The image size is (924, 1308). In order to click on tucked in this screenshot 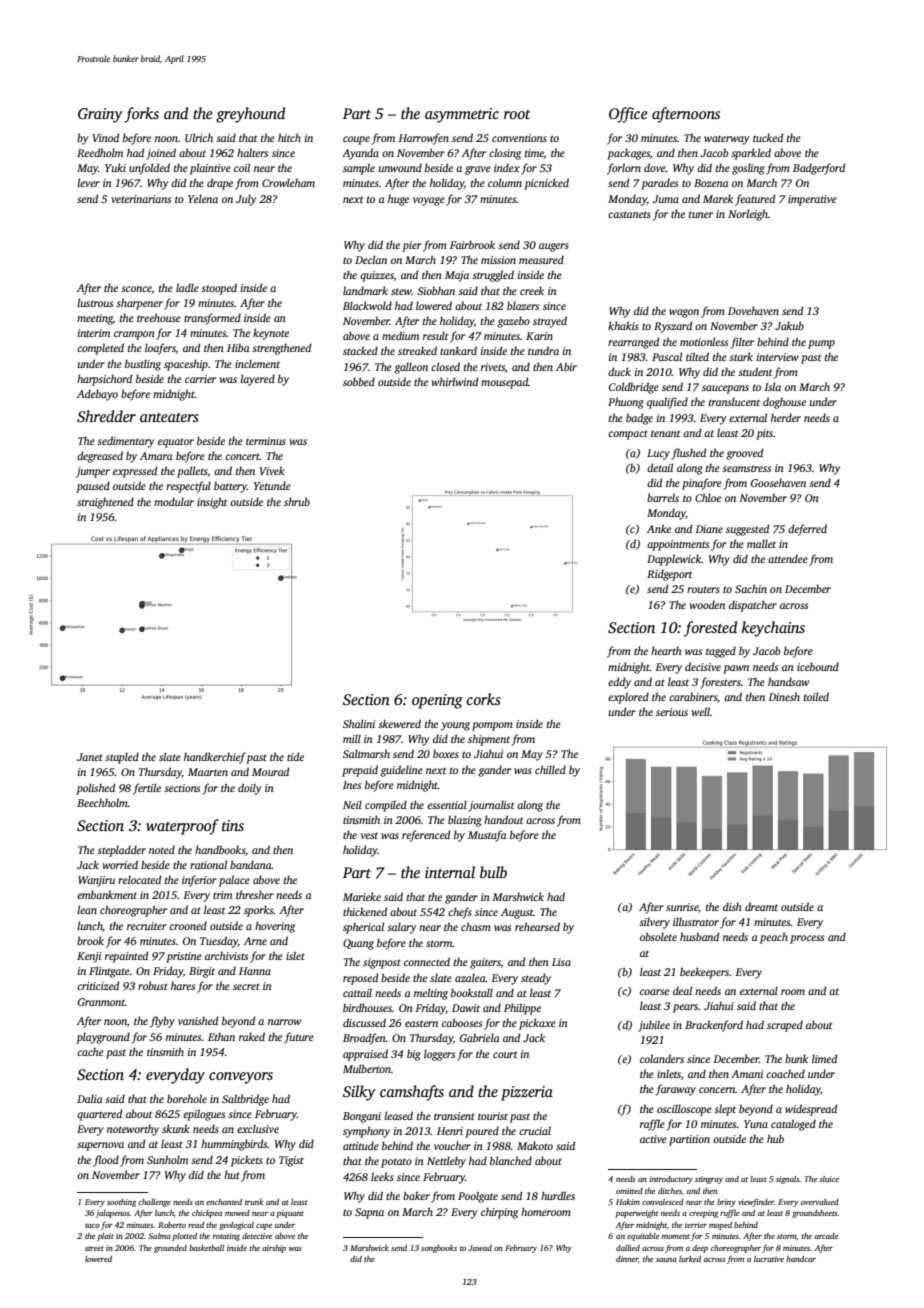, I will do `click(768, 137)`.
